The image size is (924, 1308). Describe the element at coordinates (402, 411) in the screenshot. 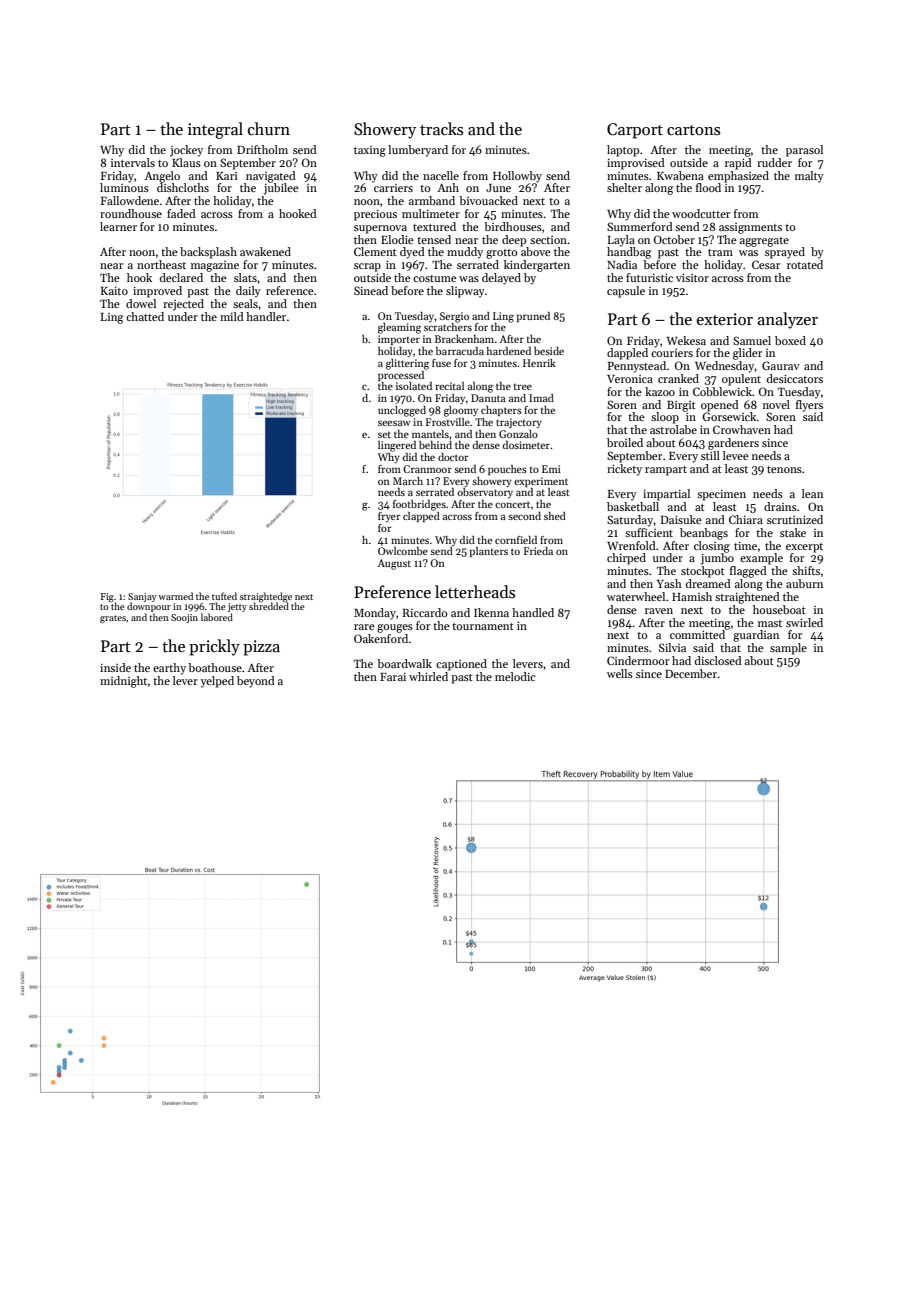

I see `unclogged` at that location.
